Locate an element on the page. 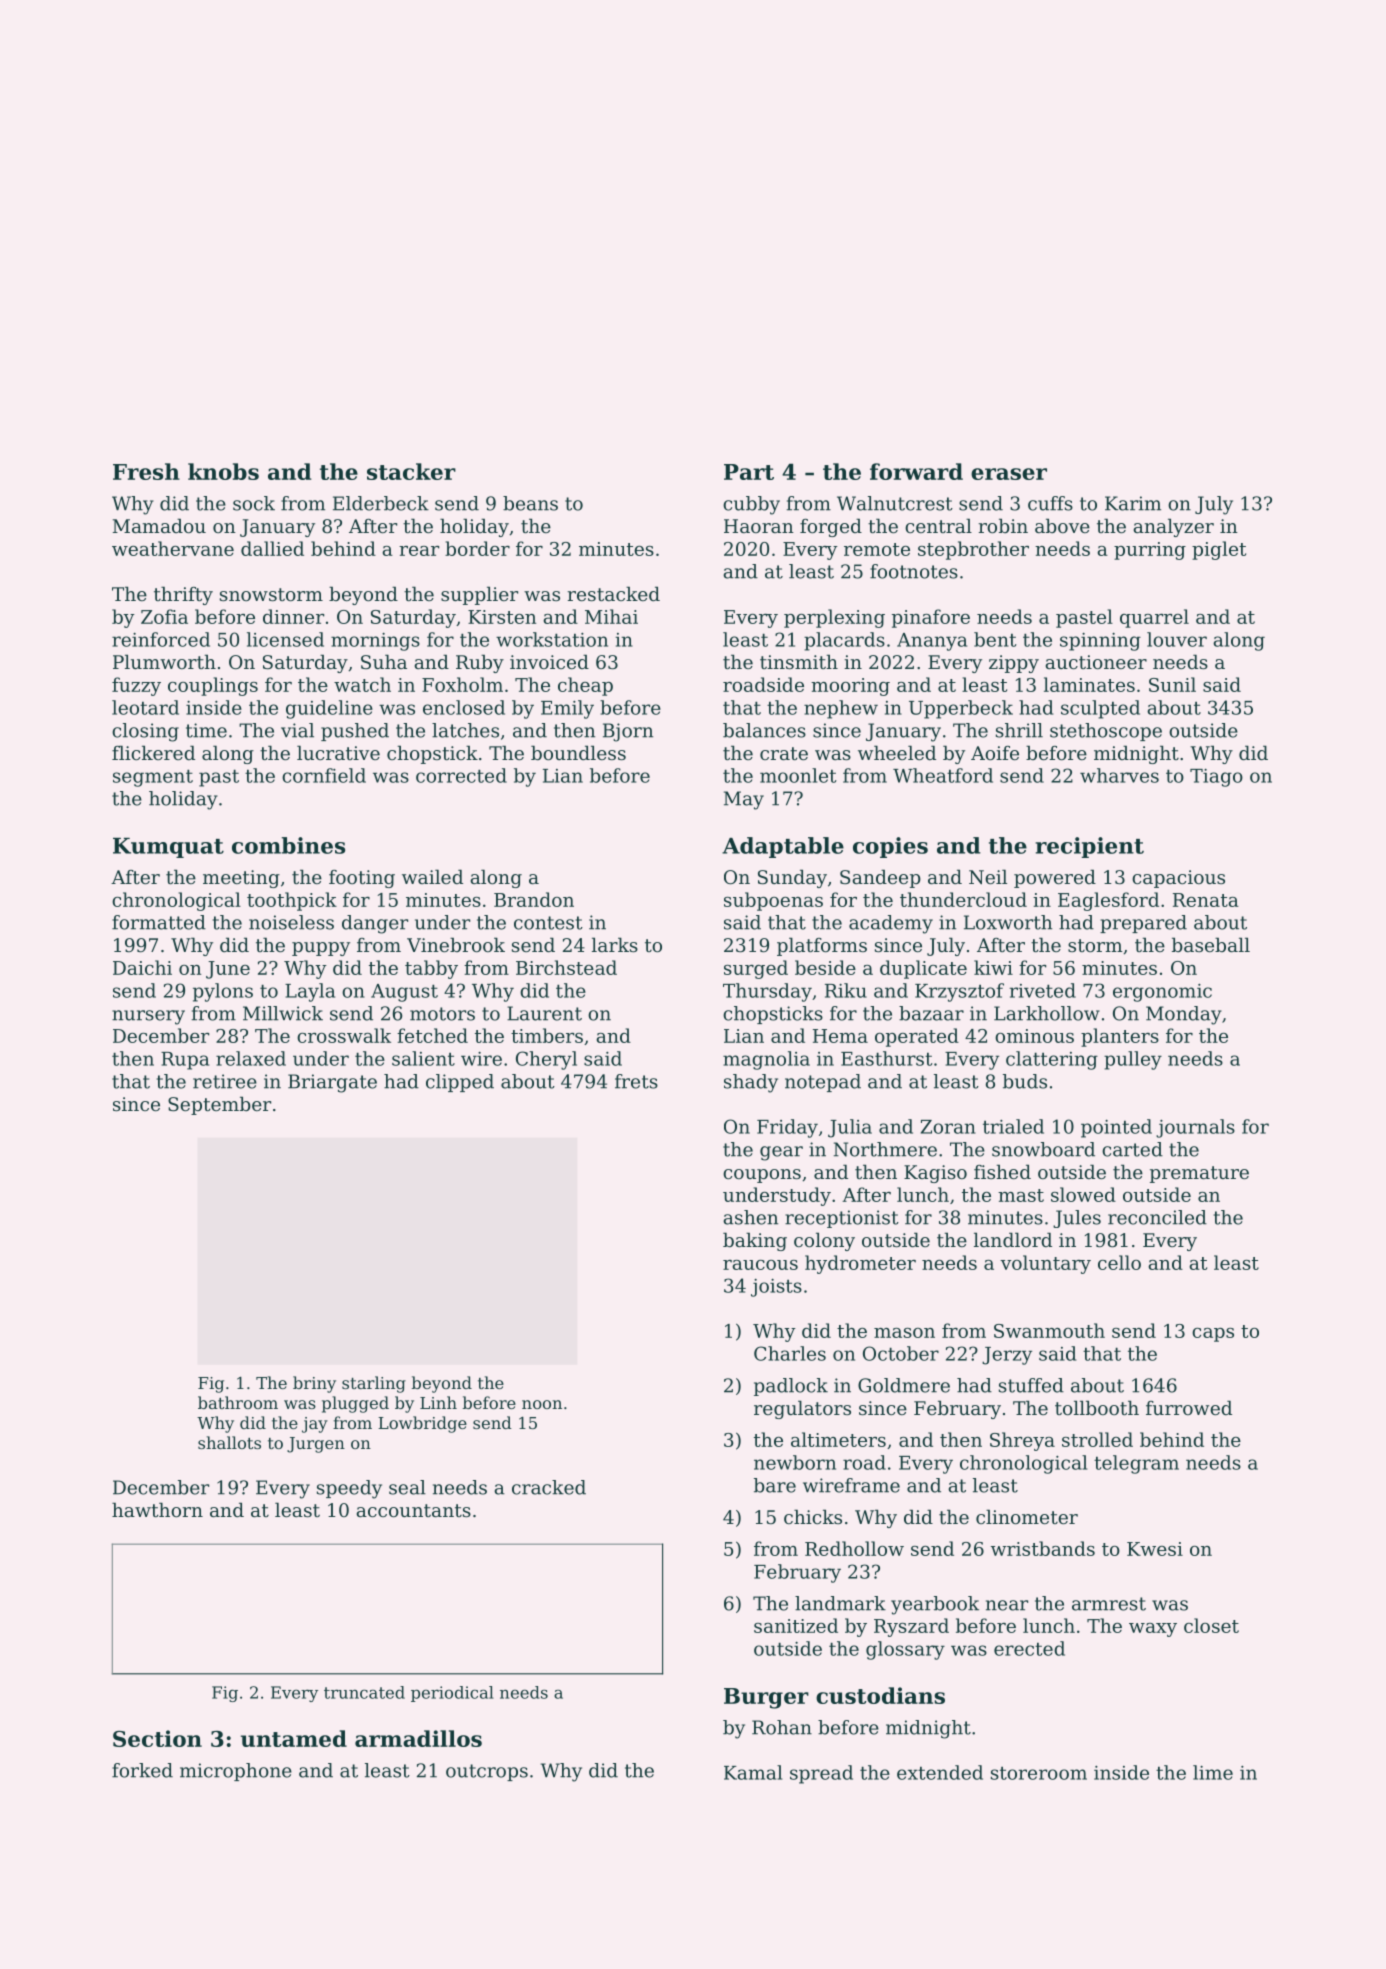 The height and width of the image is (1969, 1386). powered is located at coordinates (1055, 878).
